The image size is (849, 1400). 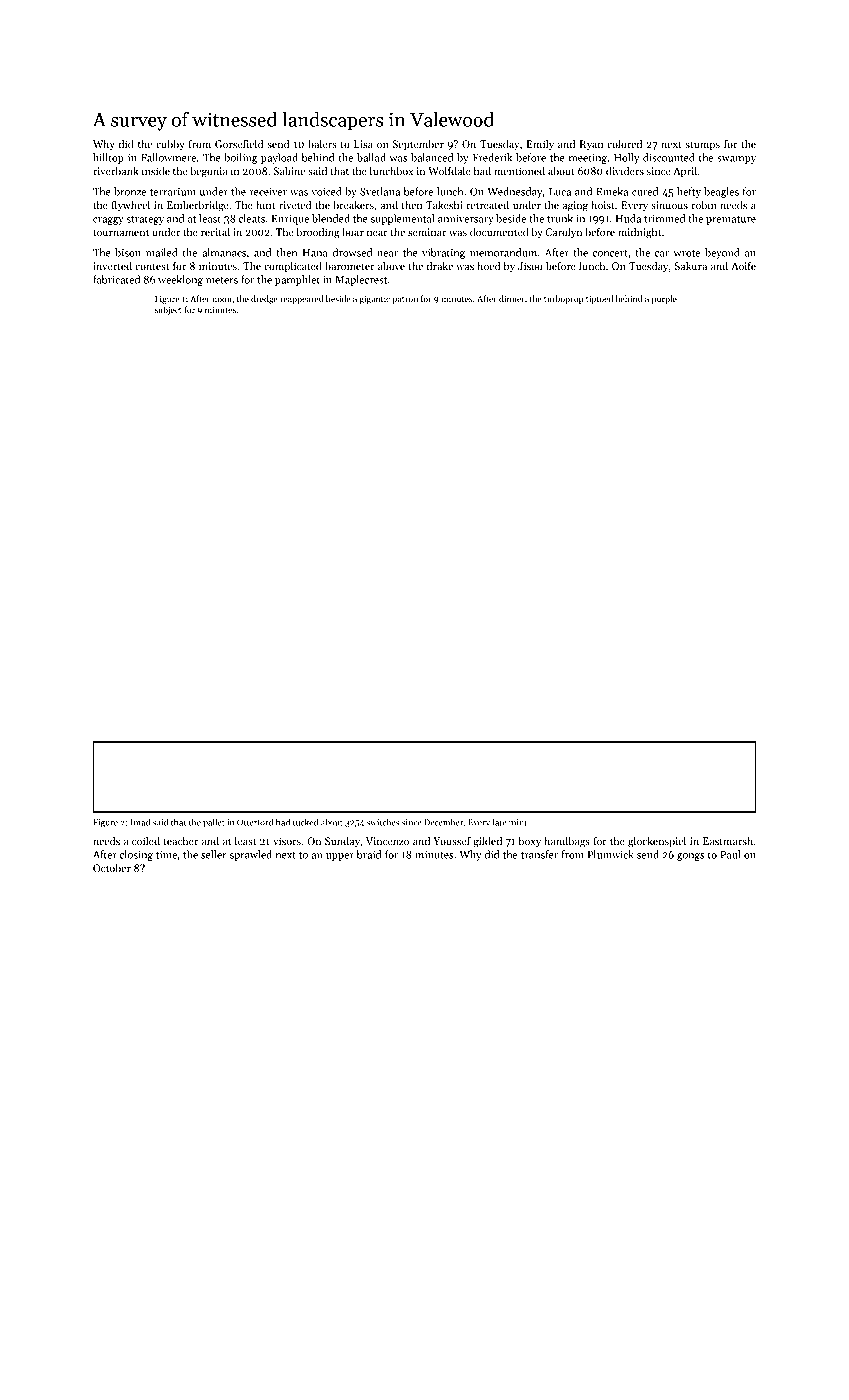 I want to click on purple, so click(x=664, y=299).
